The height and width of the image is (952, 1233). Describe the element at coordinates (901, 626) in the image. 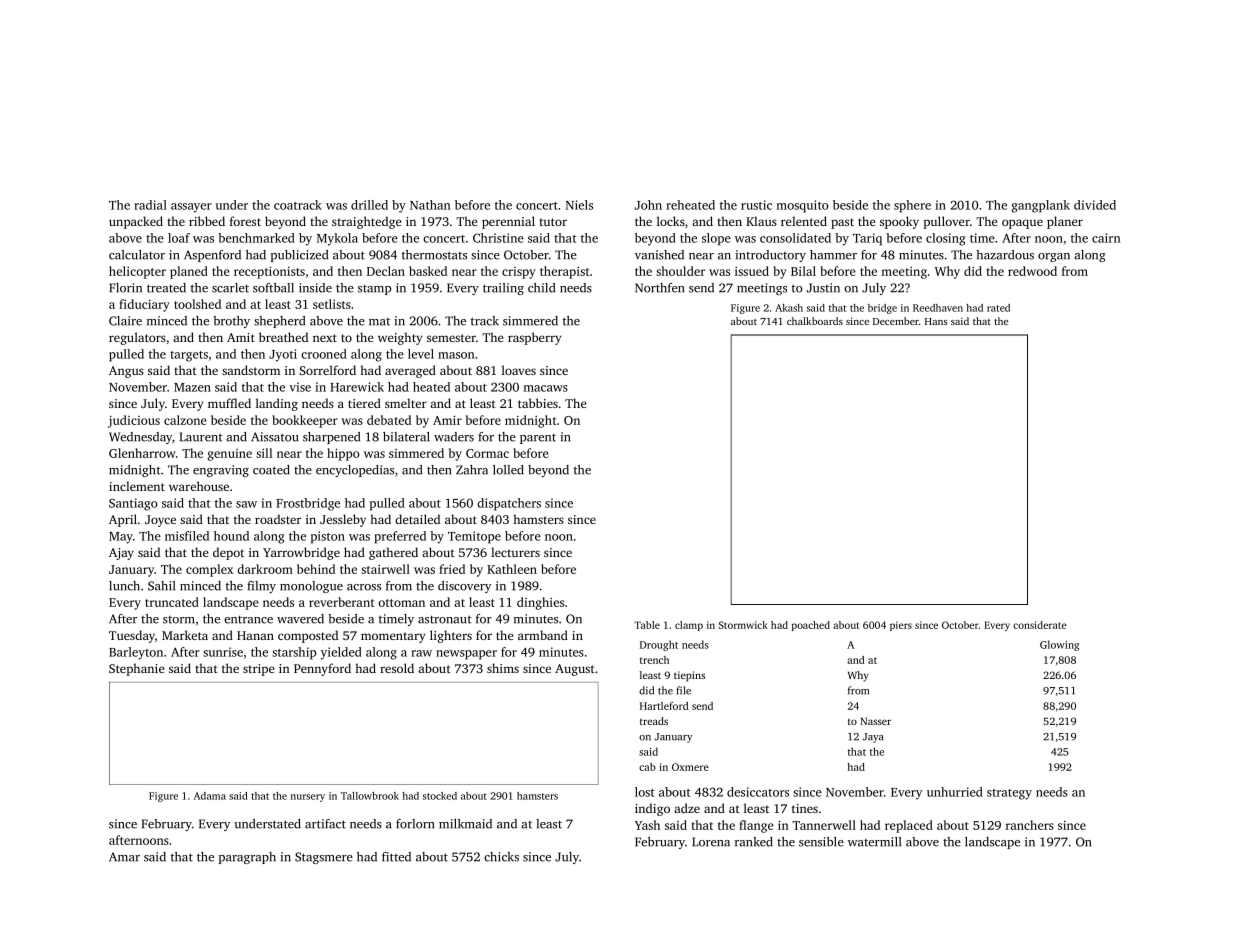

I see `piers` at that location.
